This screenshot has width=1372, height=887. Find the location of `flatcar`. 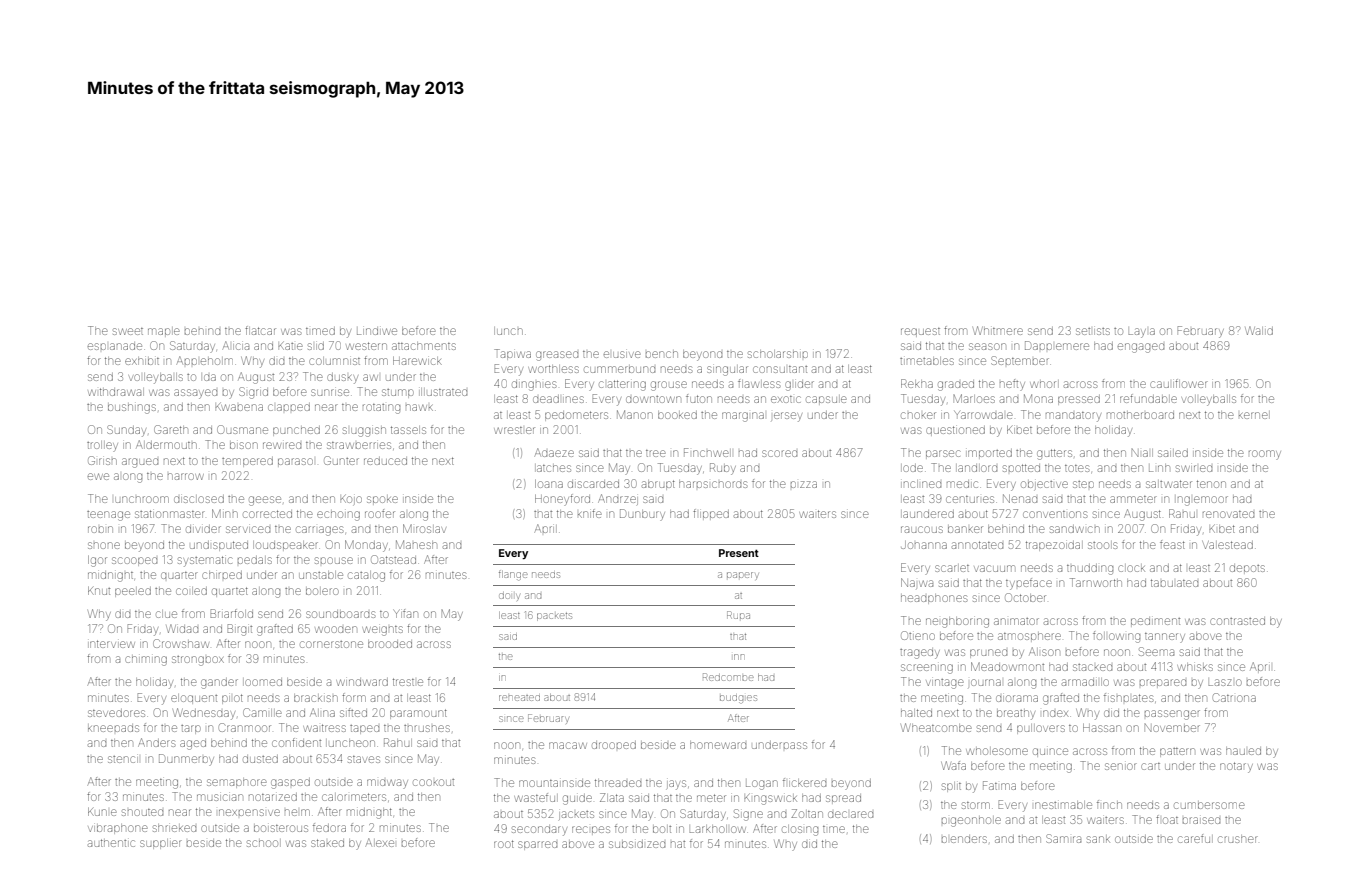

flatcar is located at coordinates (260, 330).
